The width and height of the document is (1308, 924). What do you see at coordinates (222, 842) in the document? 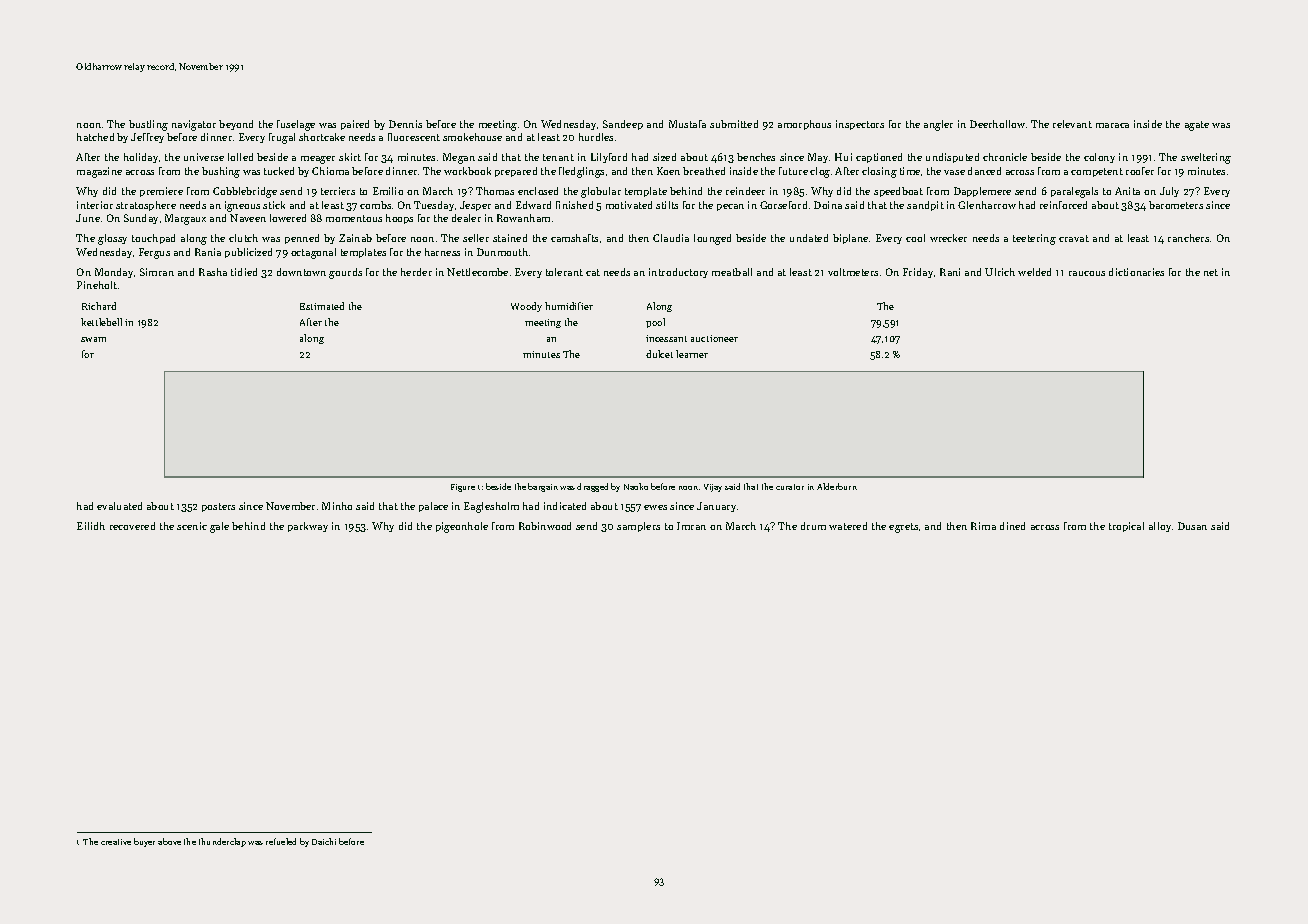
I see `thunderclap` at bounding box center [222, 842].
